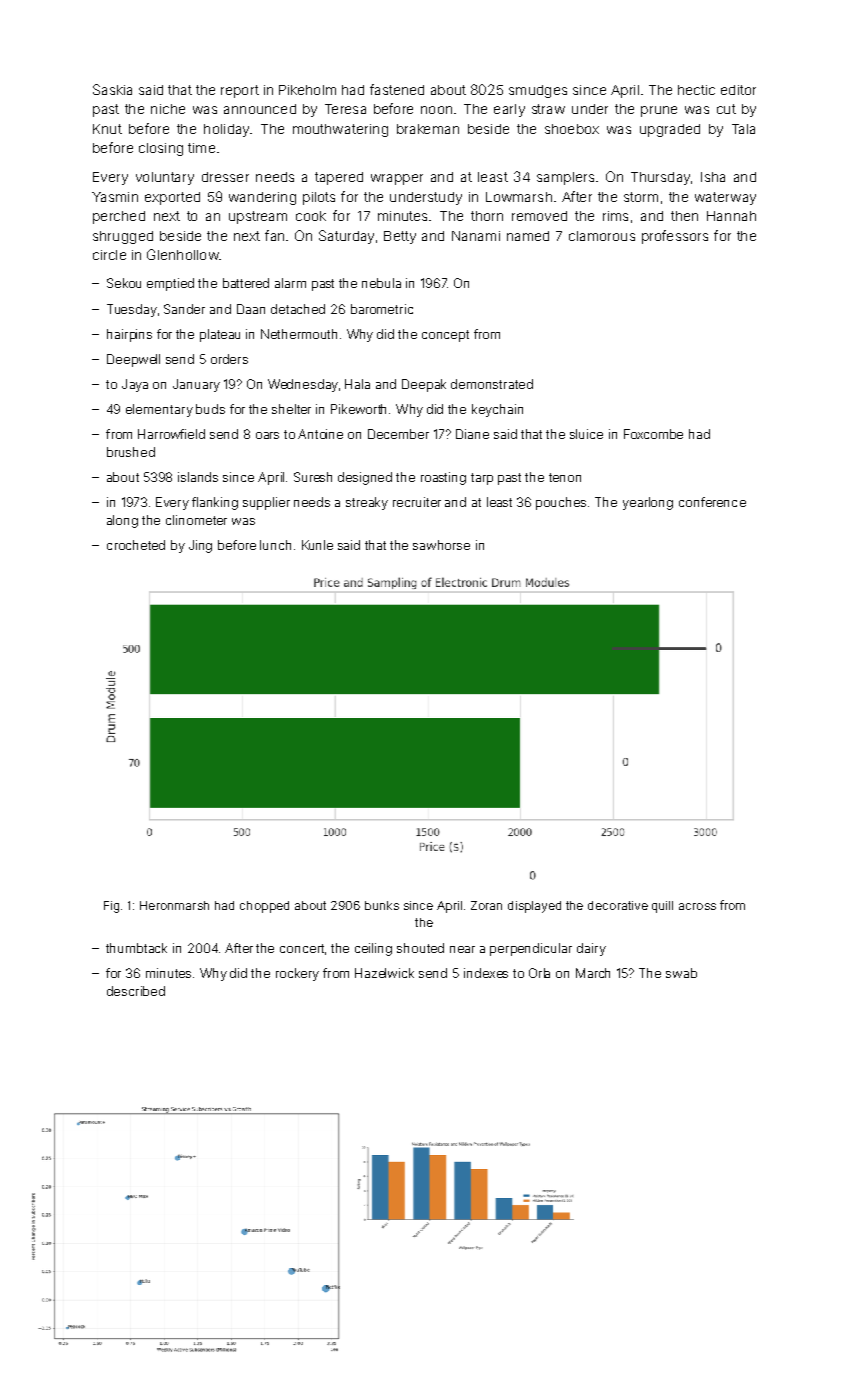  Describe the element at coordinates (136, 545) in the screenshot. I see `crocheted` at that location.
